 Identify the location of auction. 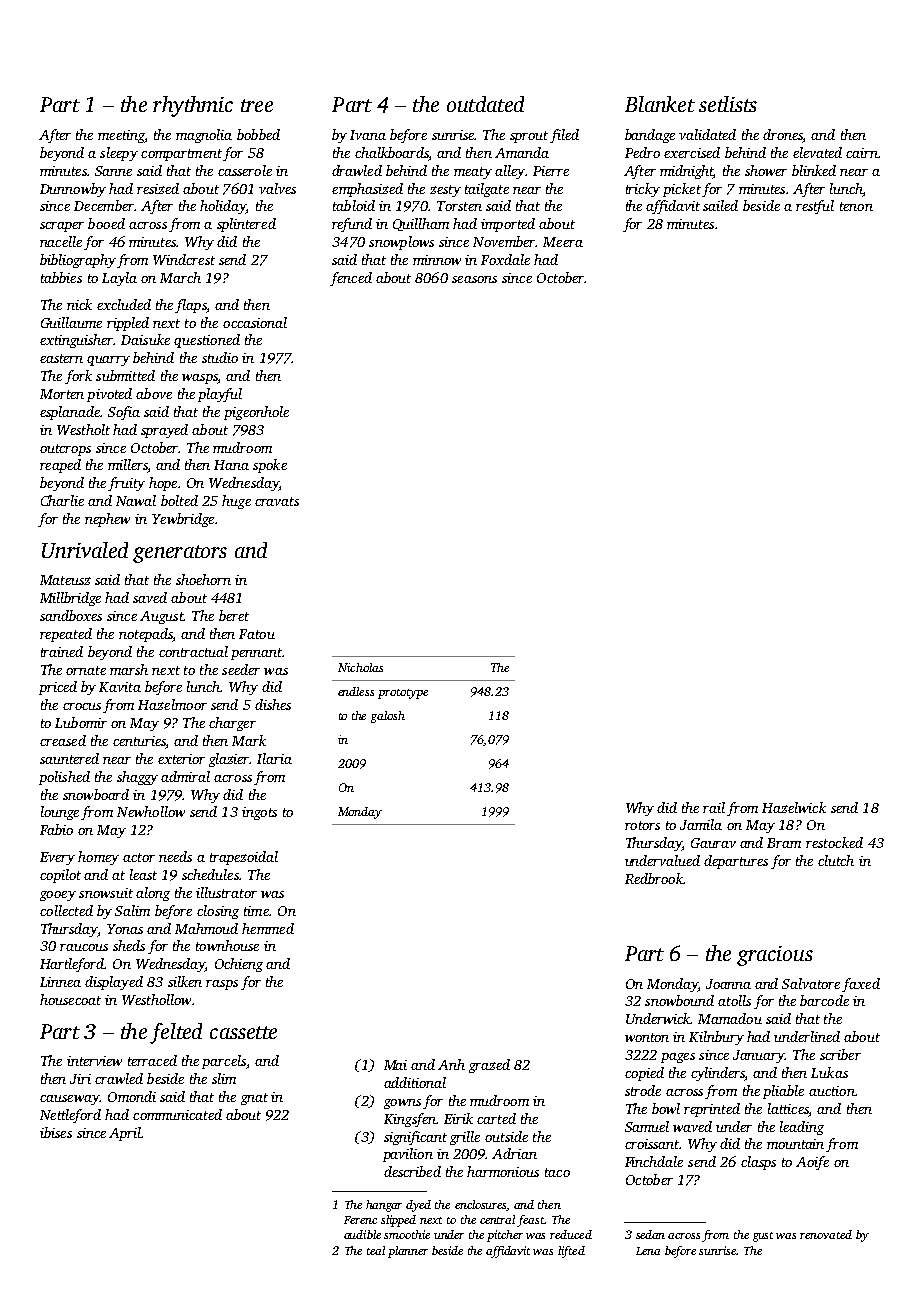
(832, 1091).
